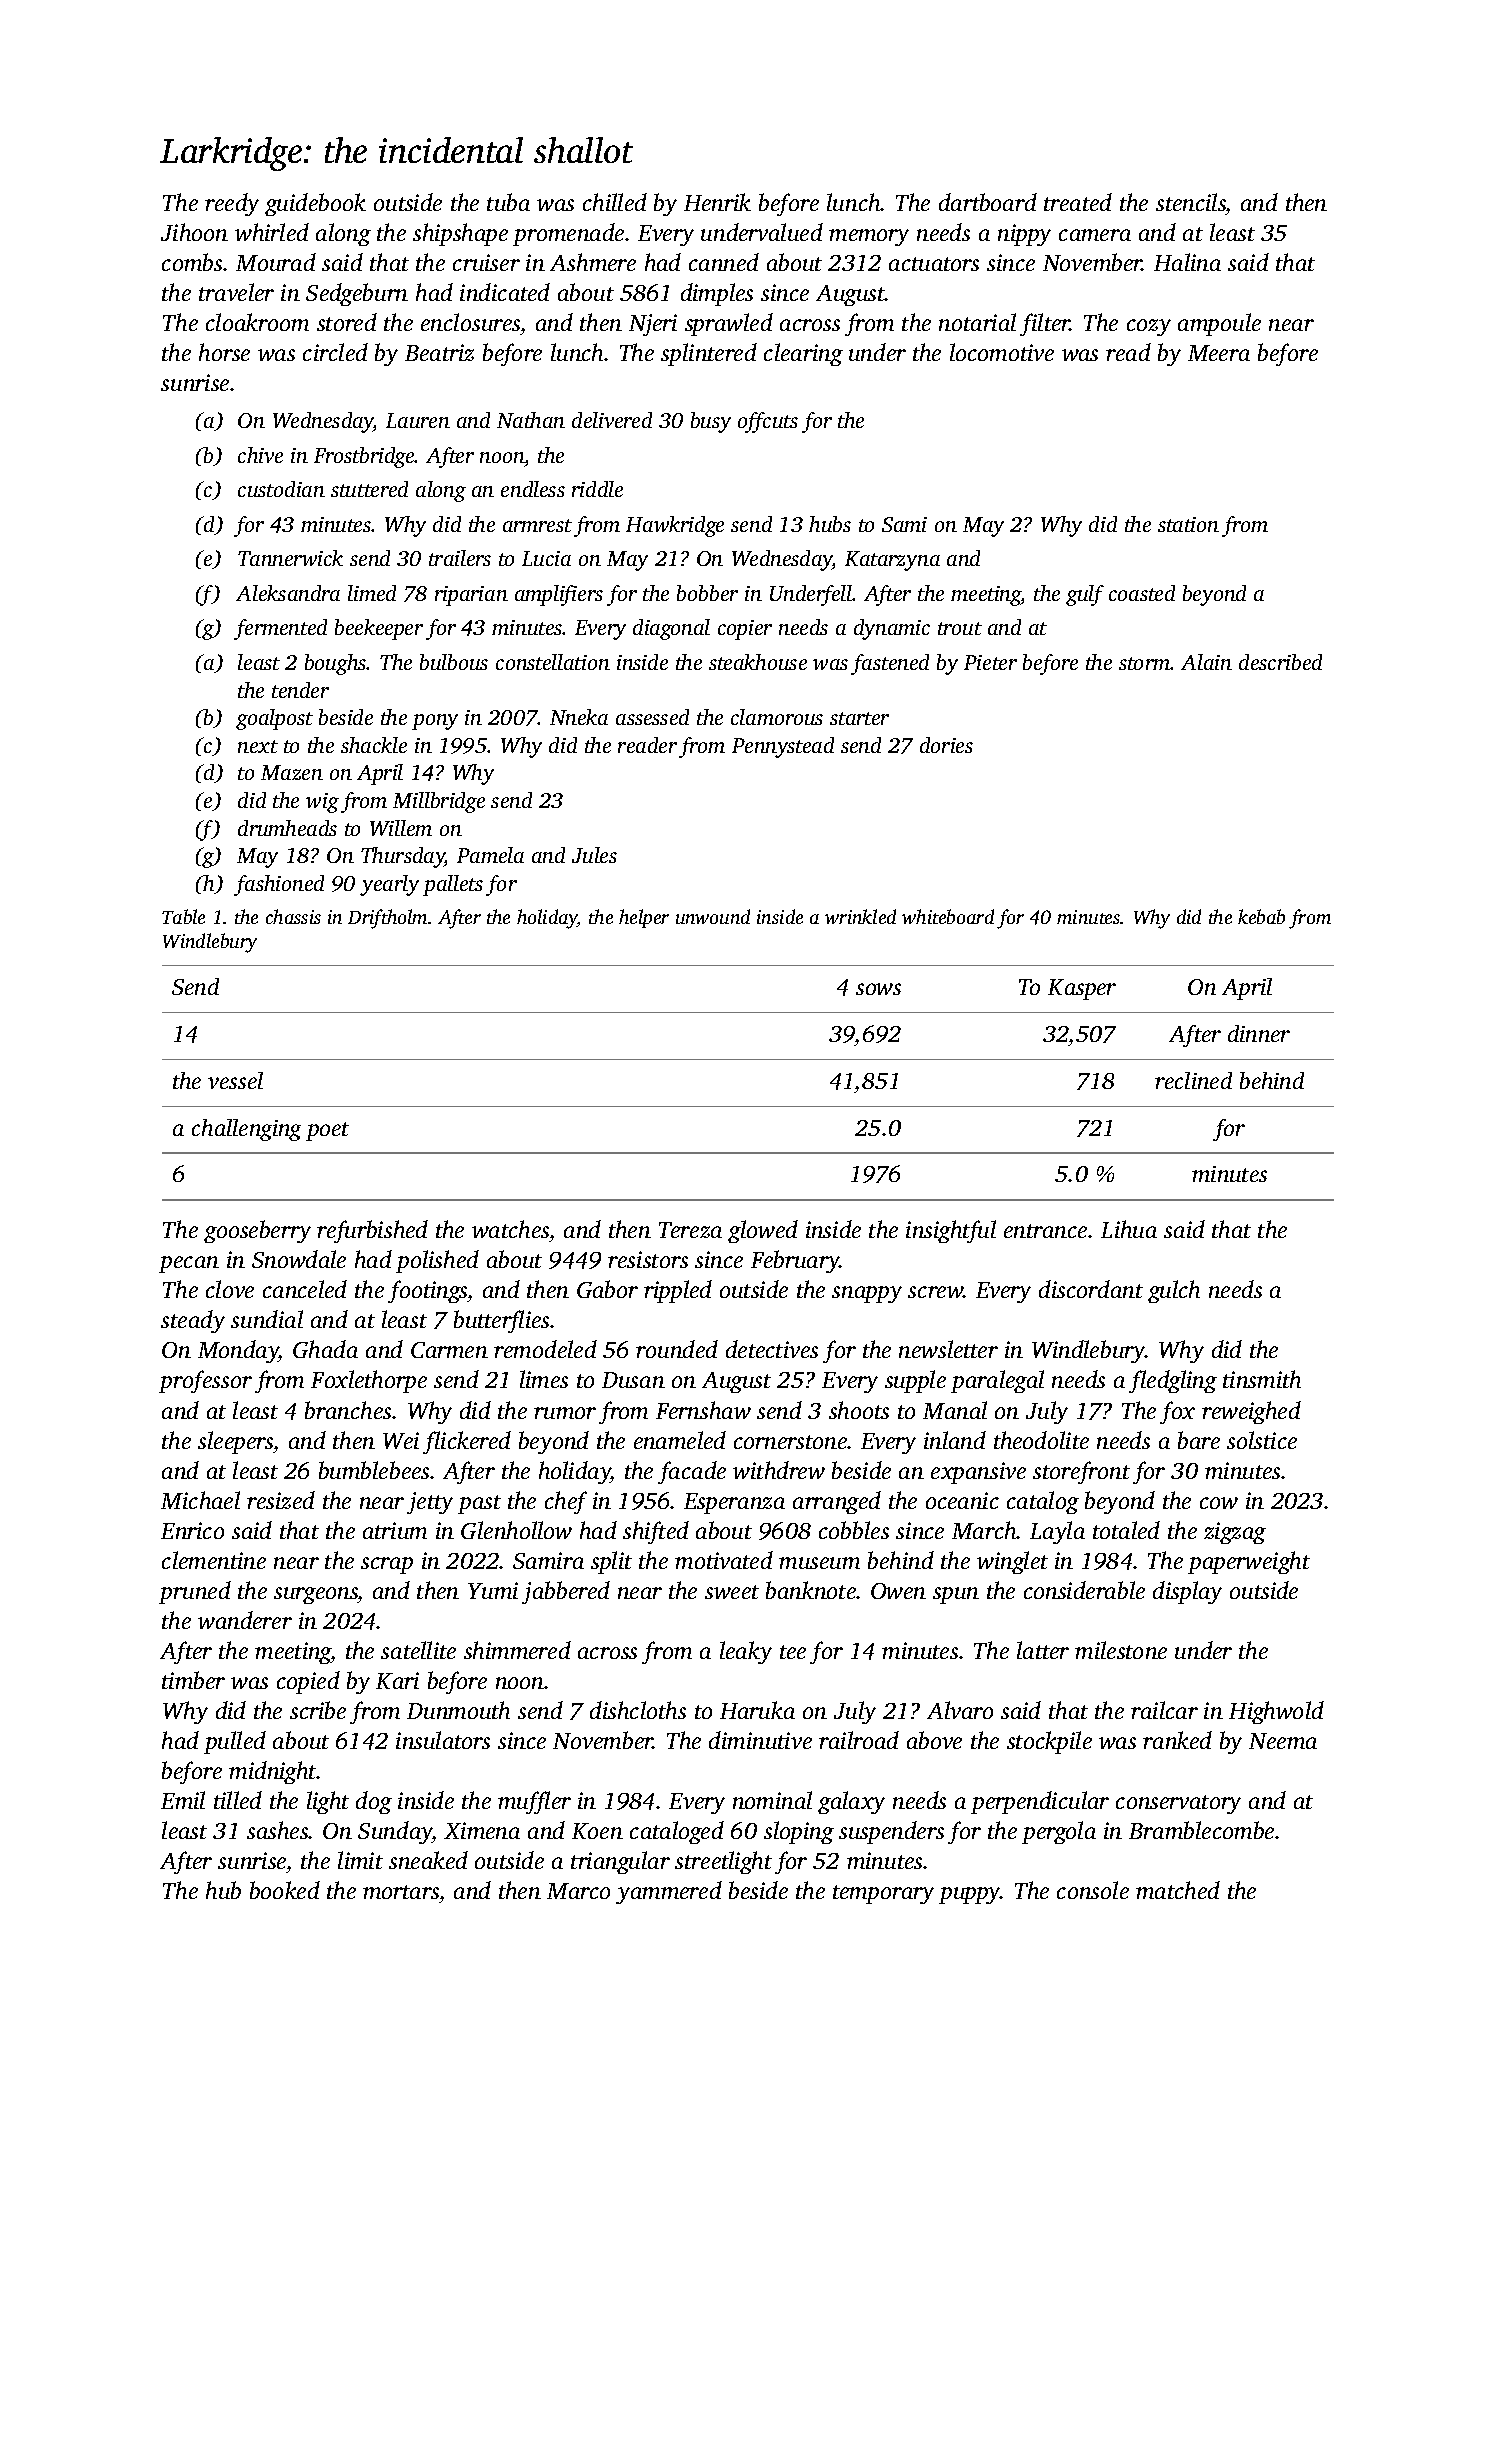 The height and width of the page is (2464, 1496). I want to click on watches, so click(510, 1229).
